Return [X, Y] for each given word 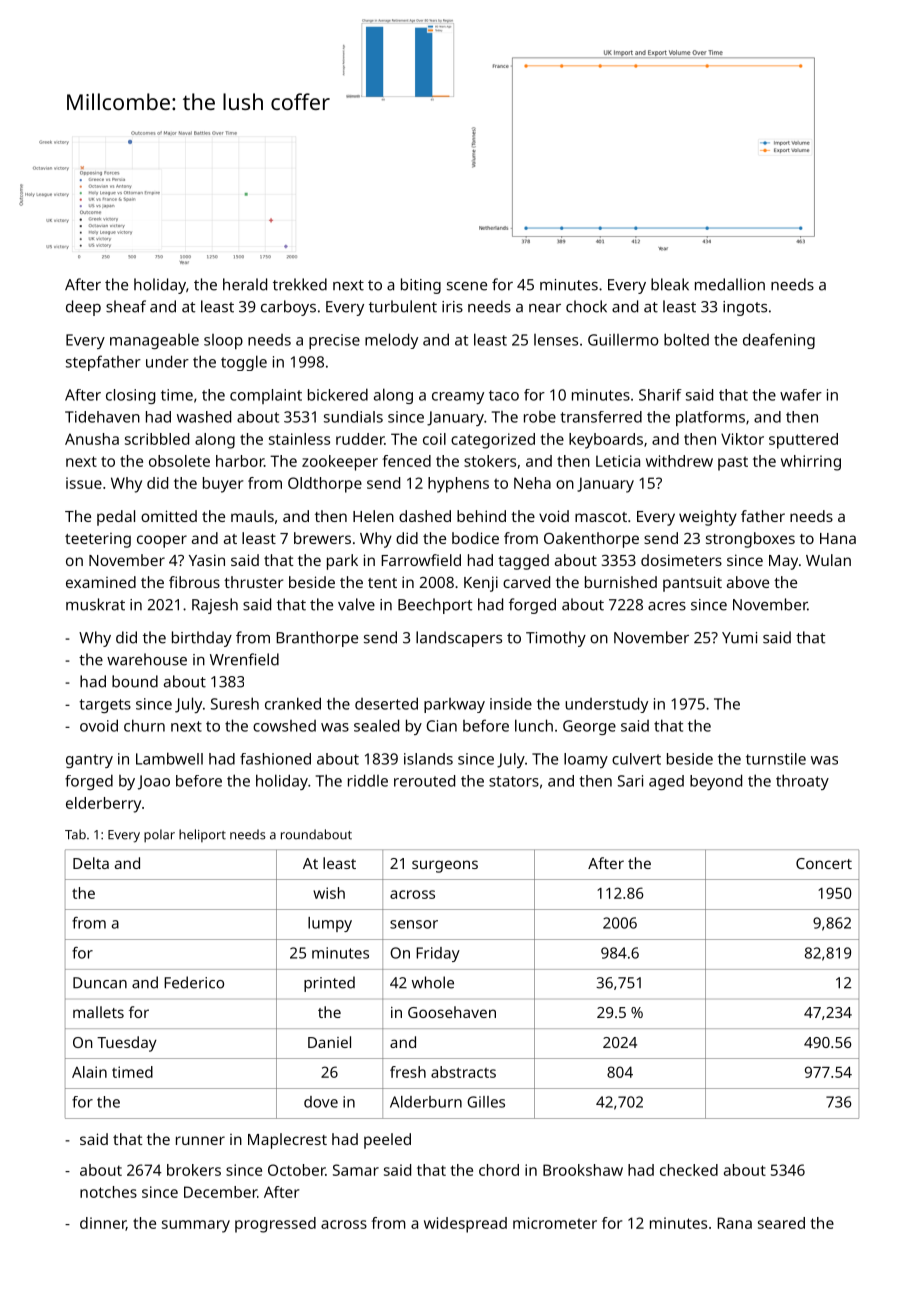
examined [101, 582]
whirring [811, 463]
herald [245, 284]
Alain [89, 1072]
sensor [414, 924]
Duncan [100, 983]
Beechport [435, 606]
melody [391, 341]
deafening [779, 341]
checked [689, 1170]
